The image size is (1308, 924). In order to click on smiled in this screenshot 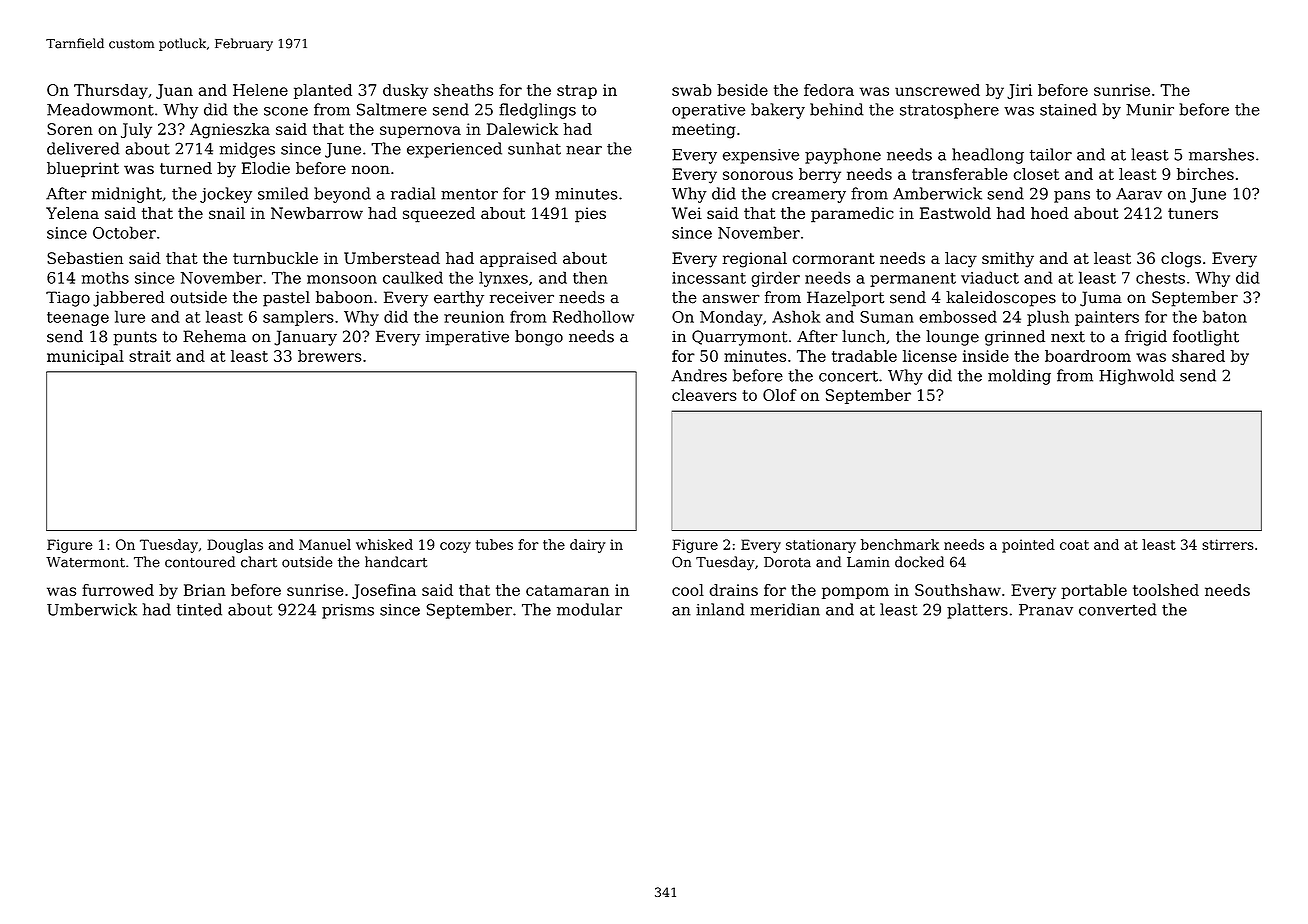, I will do `click(283, 193)`.
